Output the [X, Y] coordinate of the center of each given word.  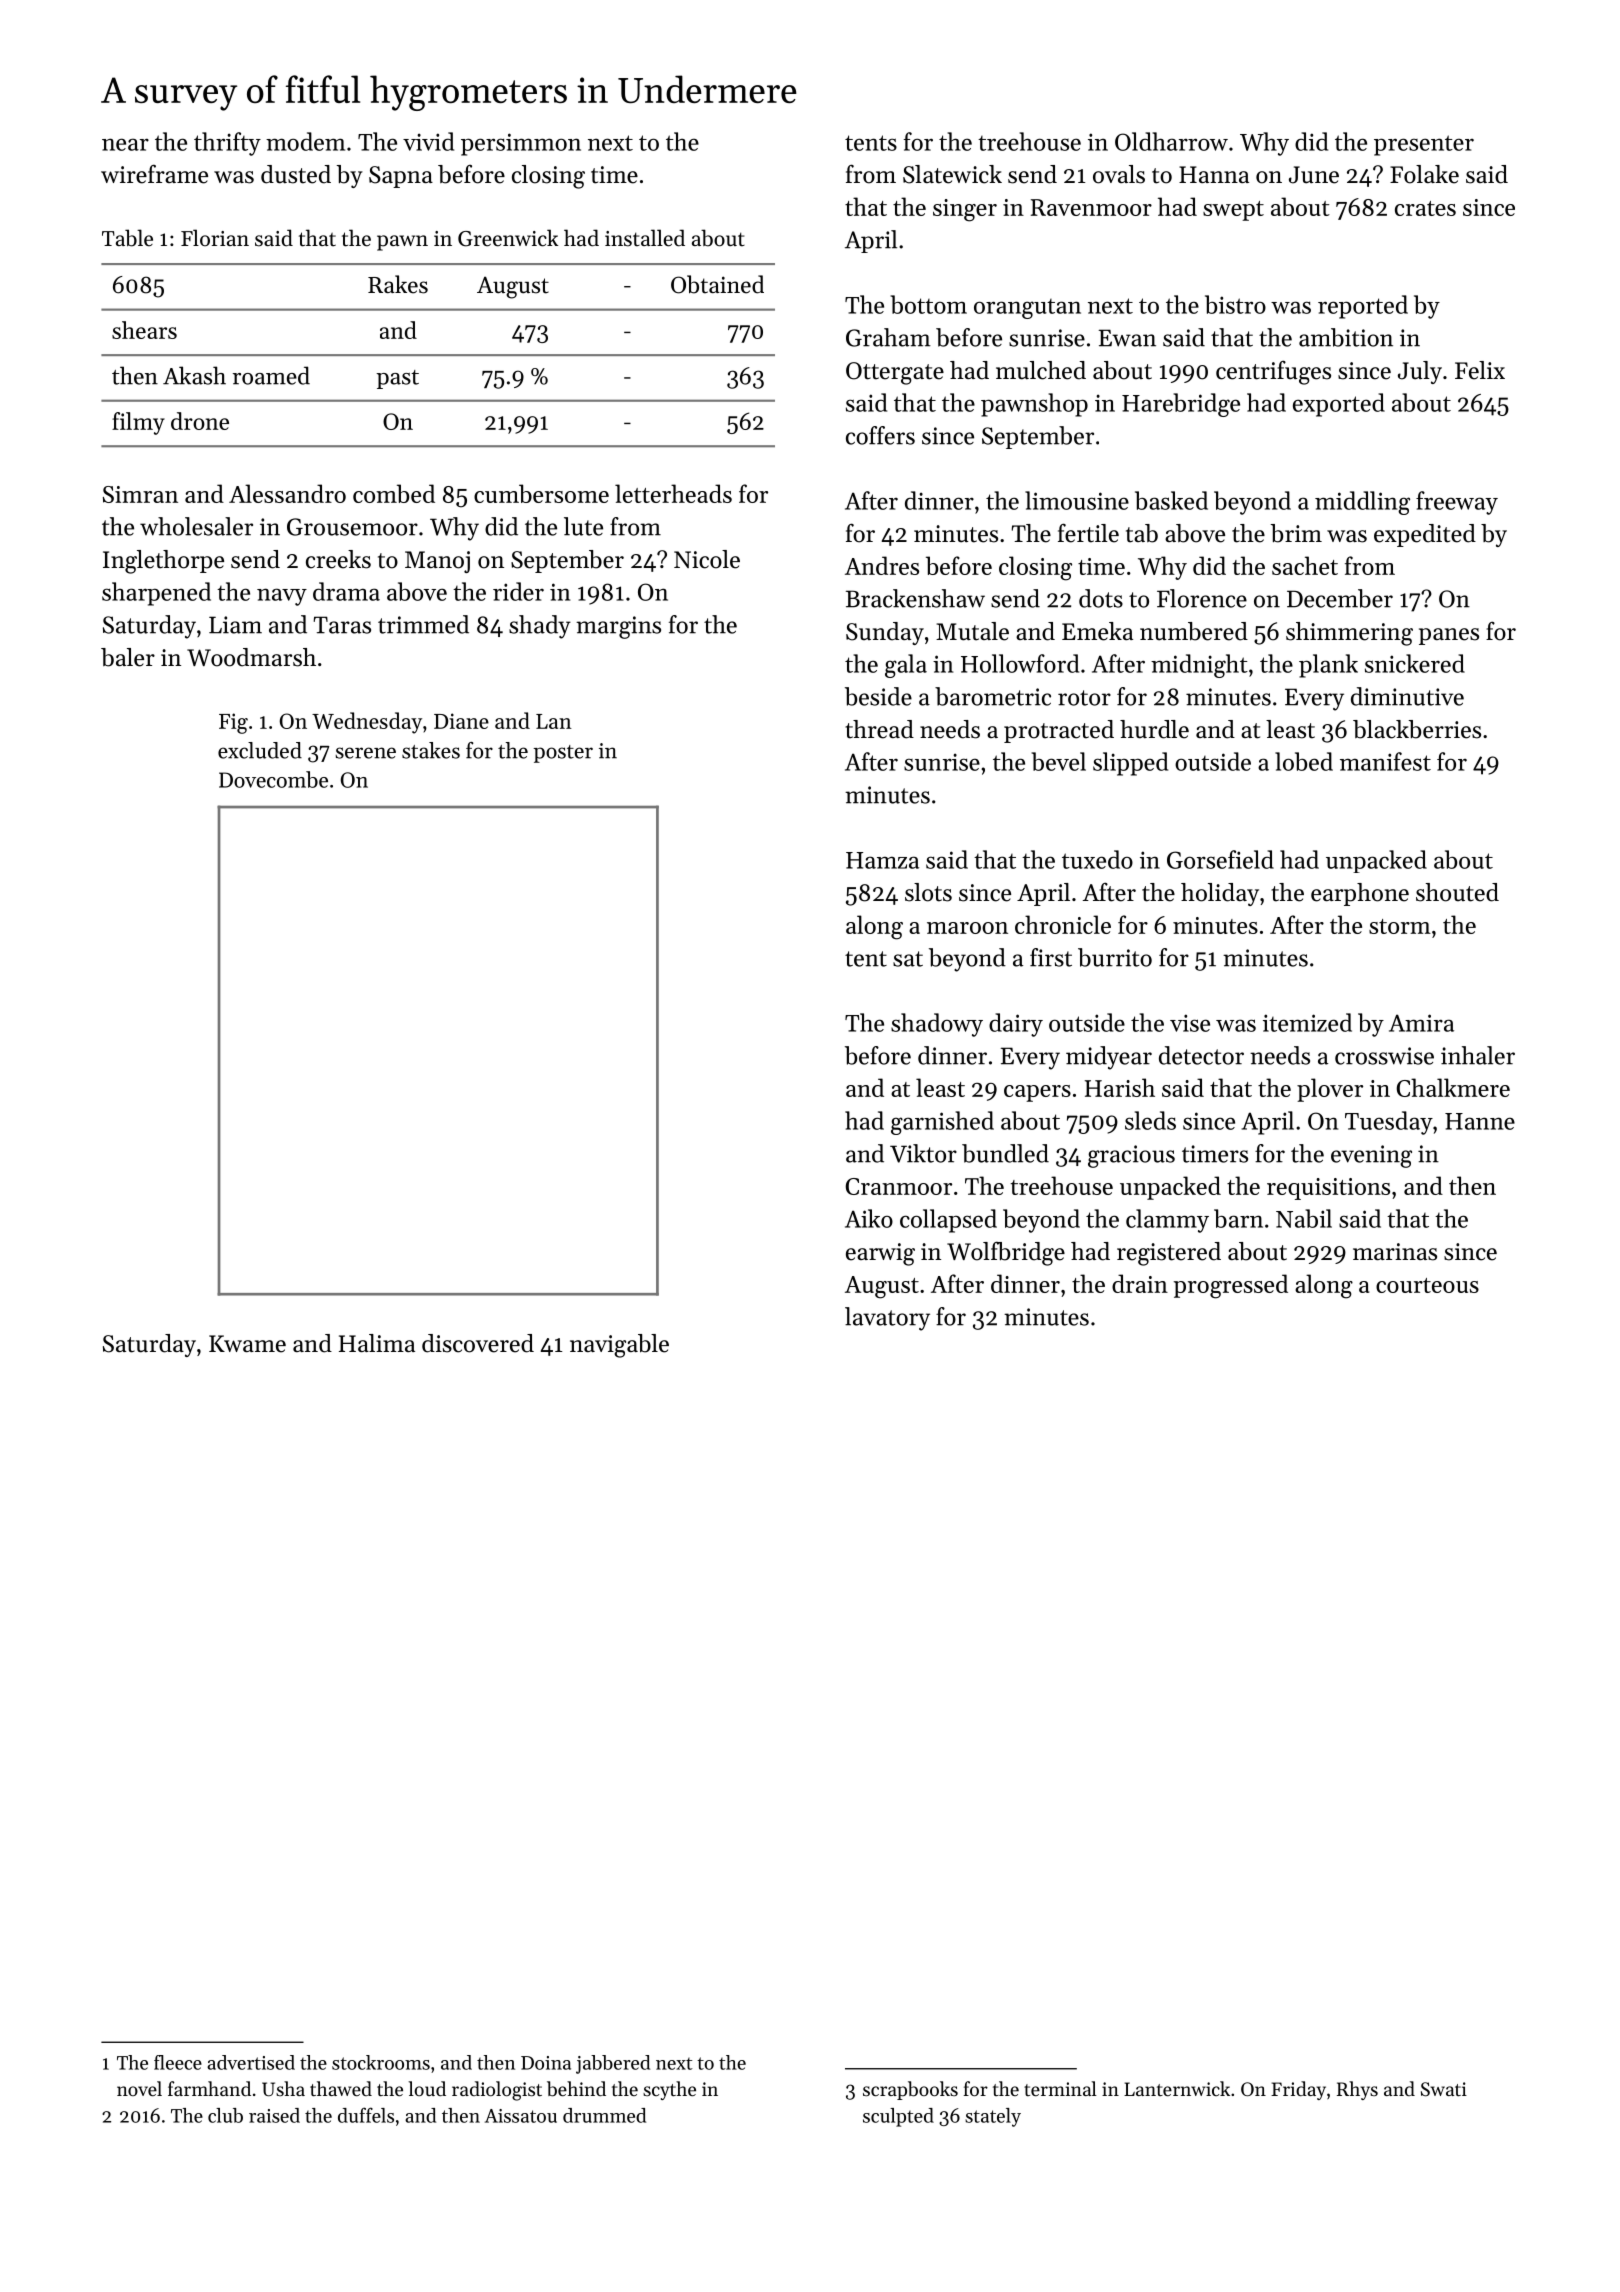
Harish [1120, 1087]
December [1340, 598]
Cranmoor [899, 1186]
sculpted [898, 2117]
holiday [1220, 894]
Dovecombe [273, 779]
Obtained [717, 284]
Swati [1444, 2089]
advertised [251, 2062]
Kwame [247, 1344]
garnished [942, 1123]
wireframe [154, 174]
